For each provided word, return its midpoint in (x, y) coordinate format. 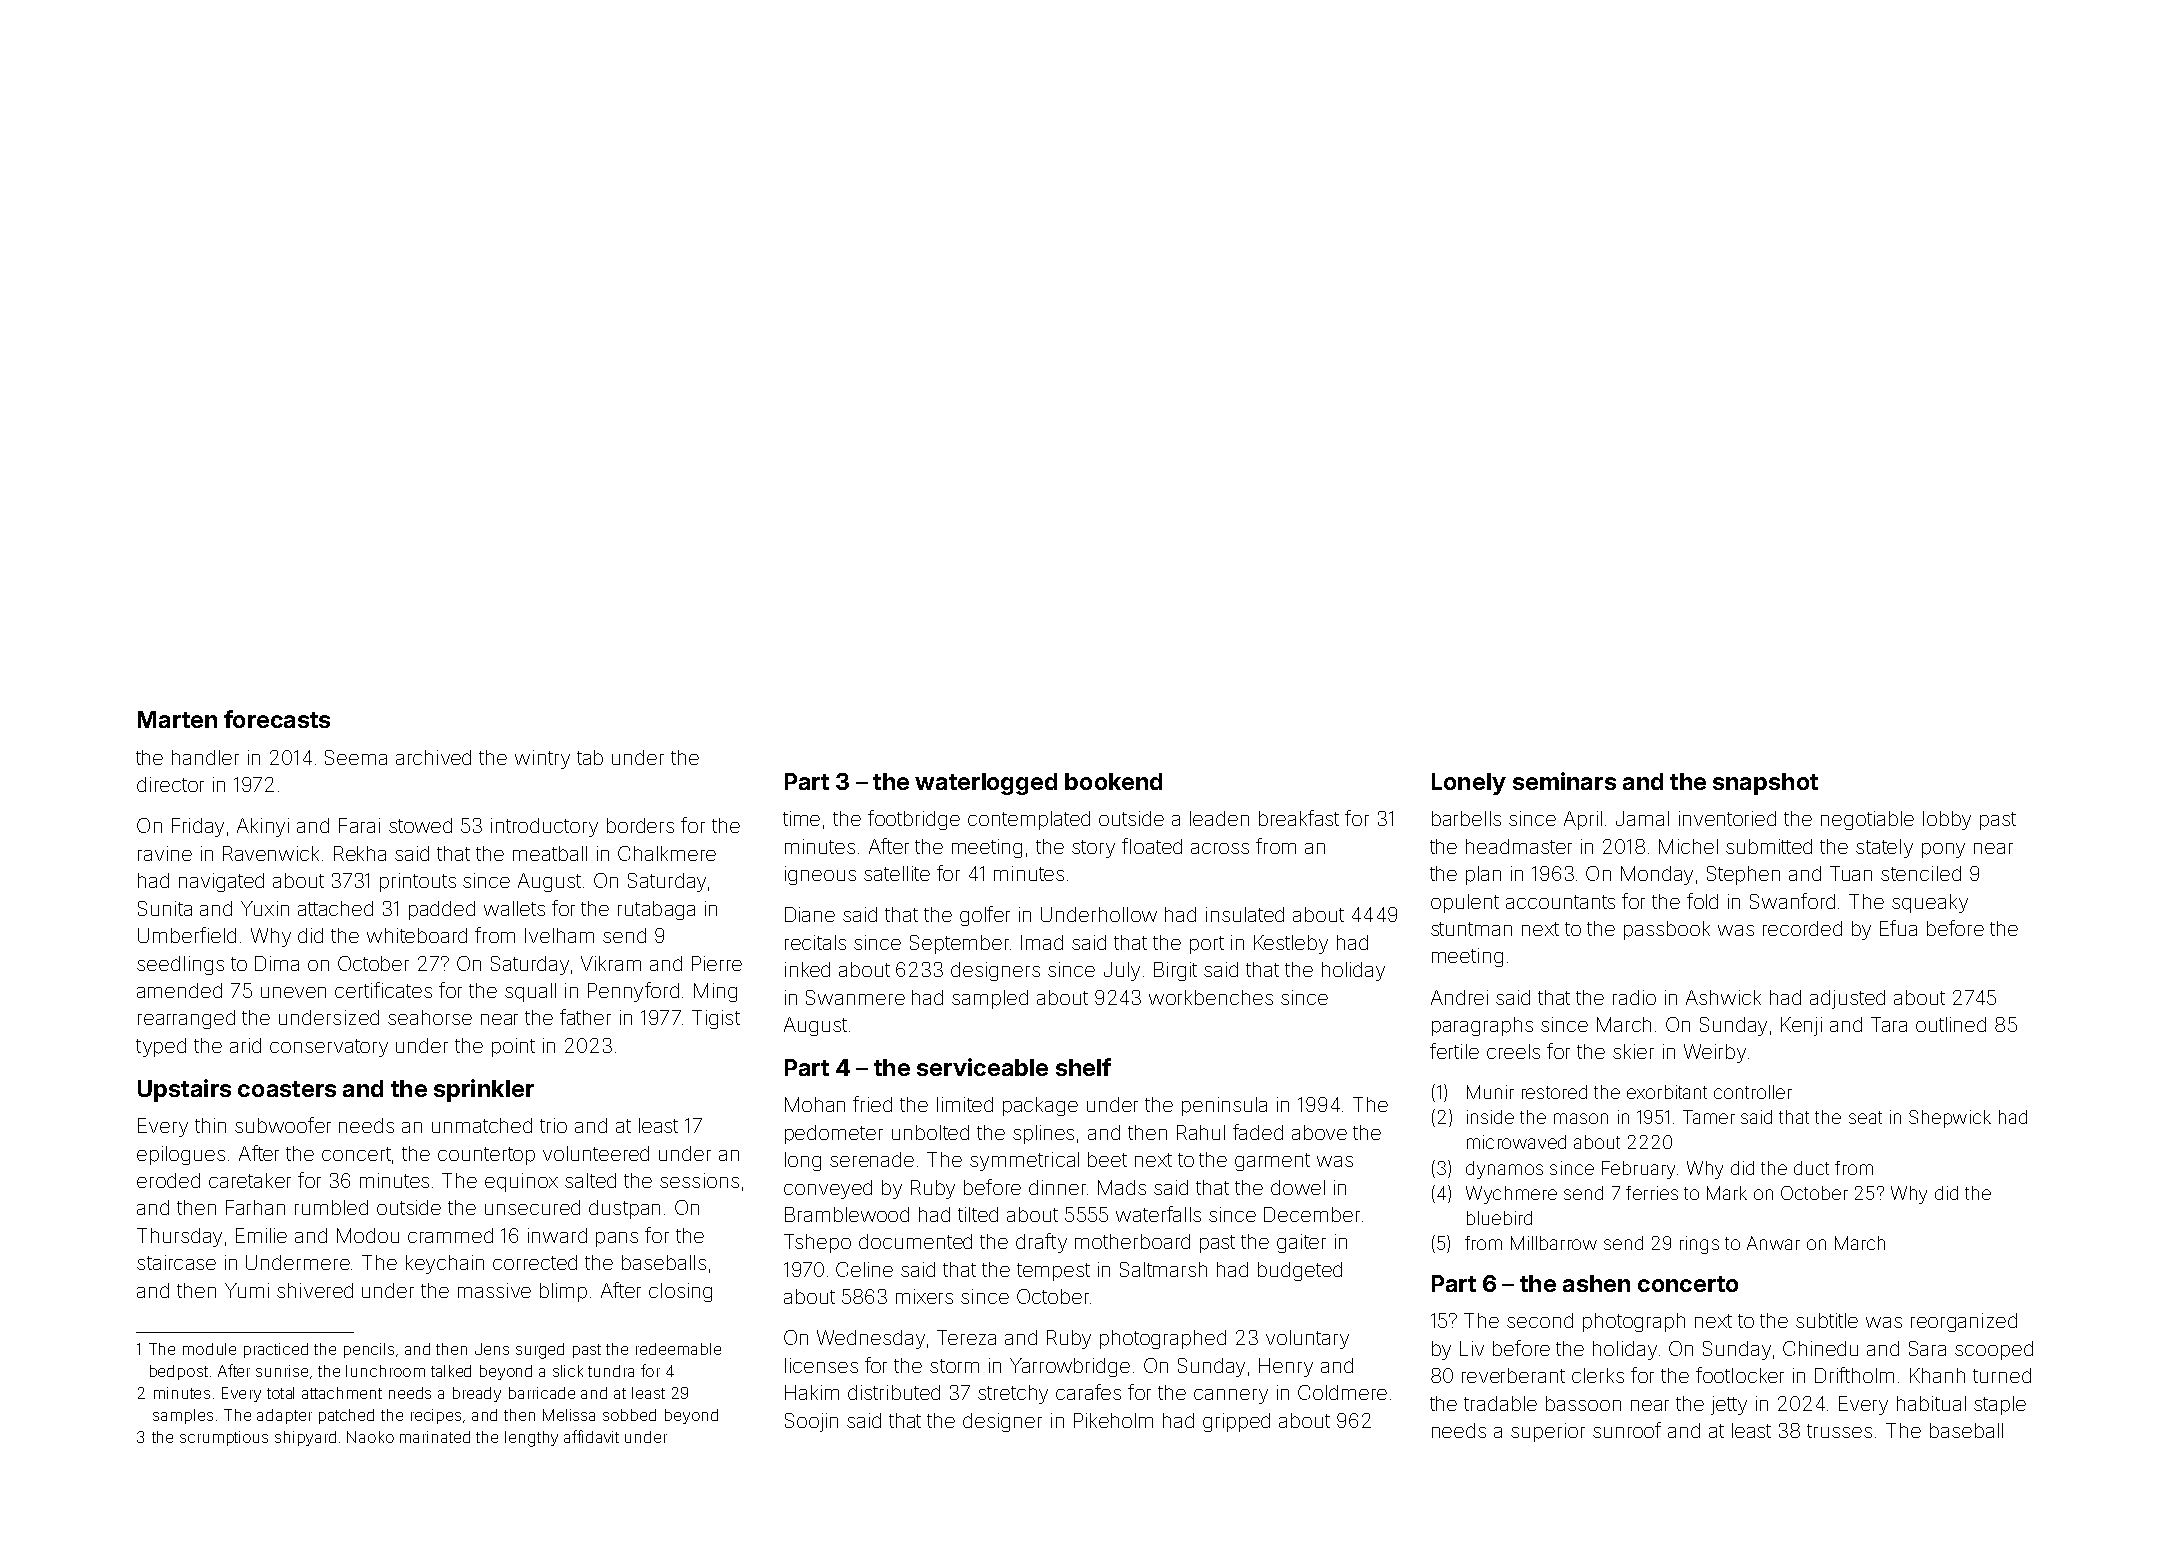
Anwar (1773, 1243)
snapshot (1765, 784)
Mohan (815, 1104)
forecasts (277, 719)
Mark (1727, 1193)
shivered (315, 1290)
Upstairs (184, 1090)
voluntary (1307, 1339)
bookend (1113, 781)
